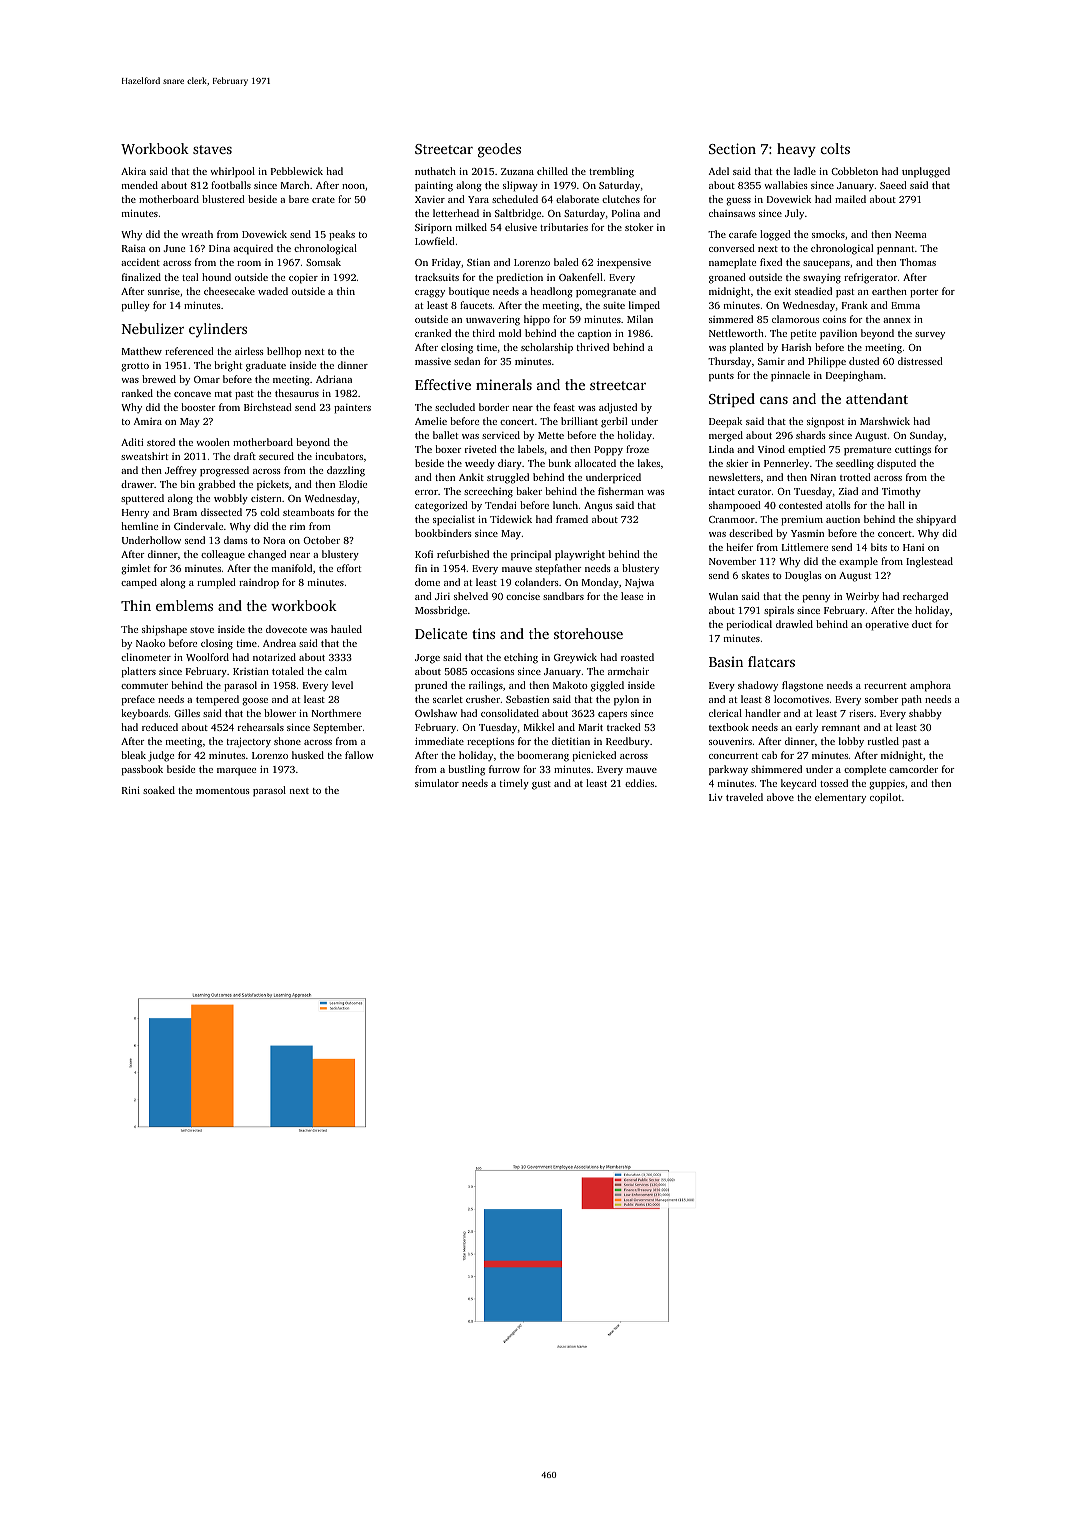  Describe the element at coordinates (774, 400) in the screenshot. I see `cans` at that location.
